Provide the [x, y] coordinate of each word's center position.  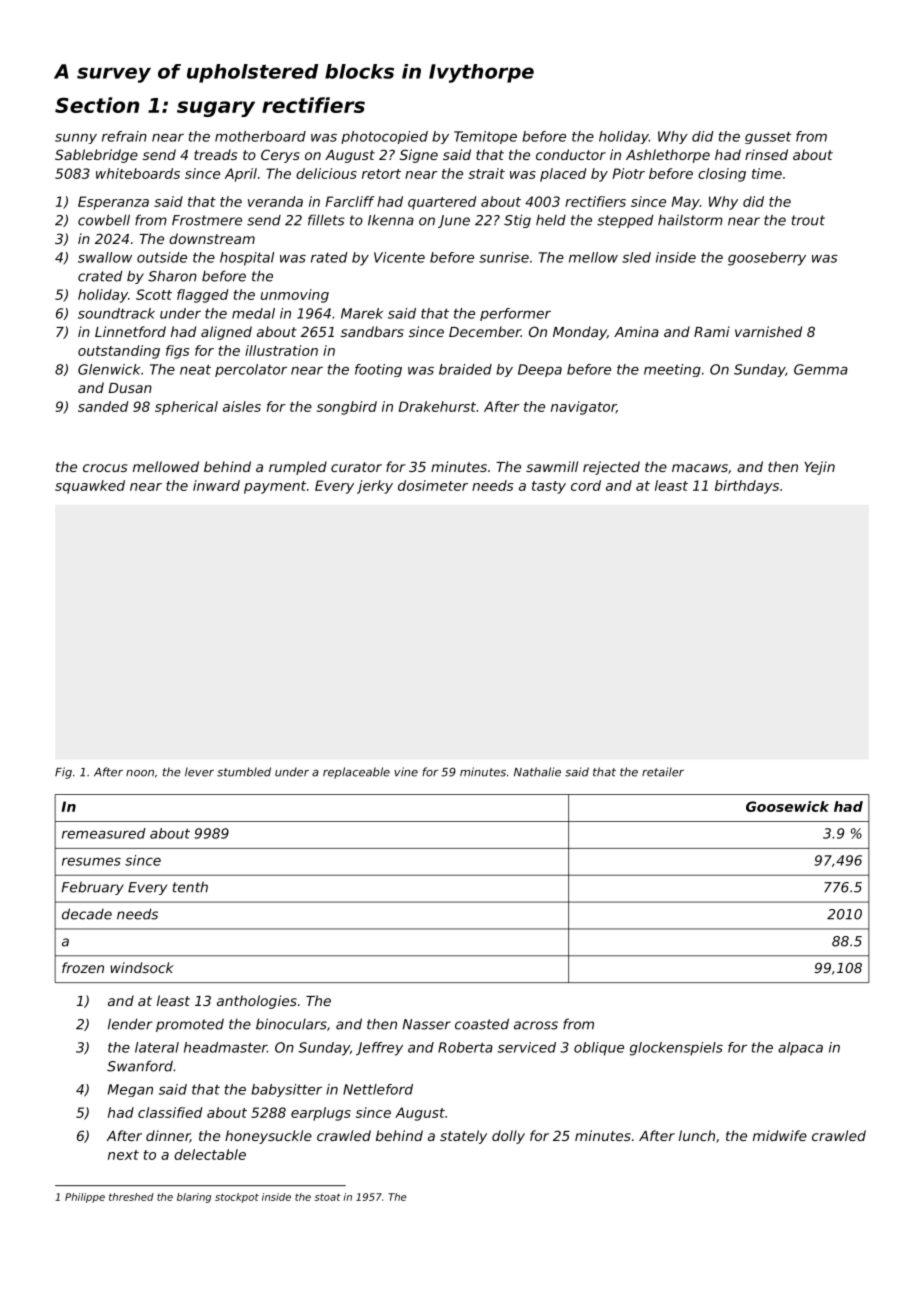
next [123, 1155]
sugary [216, 109]
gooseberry [767, 259]
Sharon [172, 276]
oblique [599, 1049]
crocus [105, 468]
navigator [583, 408]
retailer [663, 772]
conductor [571, 154]
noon [140, 773]
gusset [768, 137]
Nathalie [537, 772]
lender [130, 1024]
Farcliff [350, 201]
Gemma [821, 369]
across [536, 1025]
